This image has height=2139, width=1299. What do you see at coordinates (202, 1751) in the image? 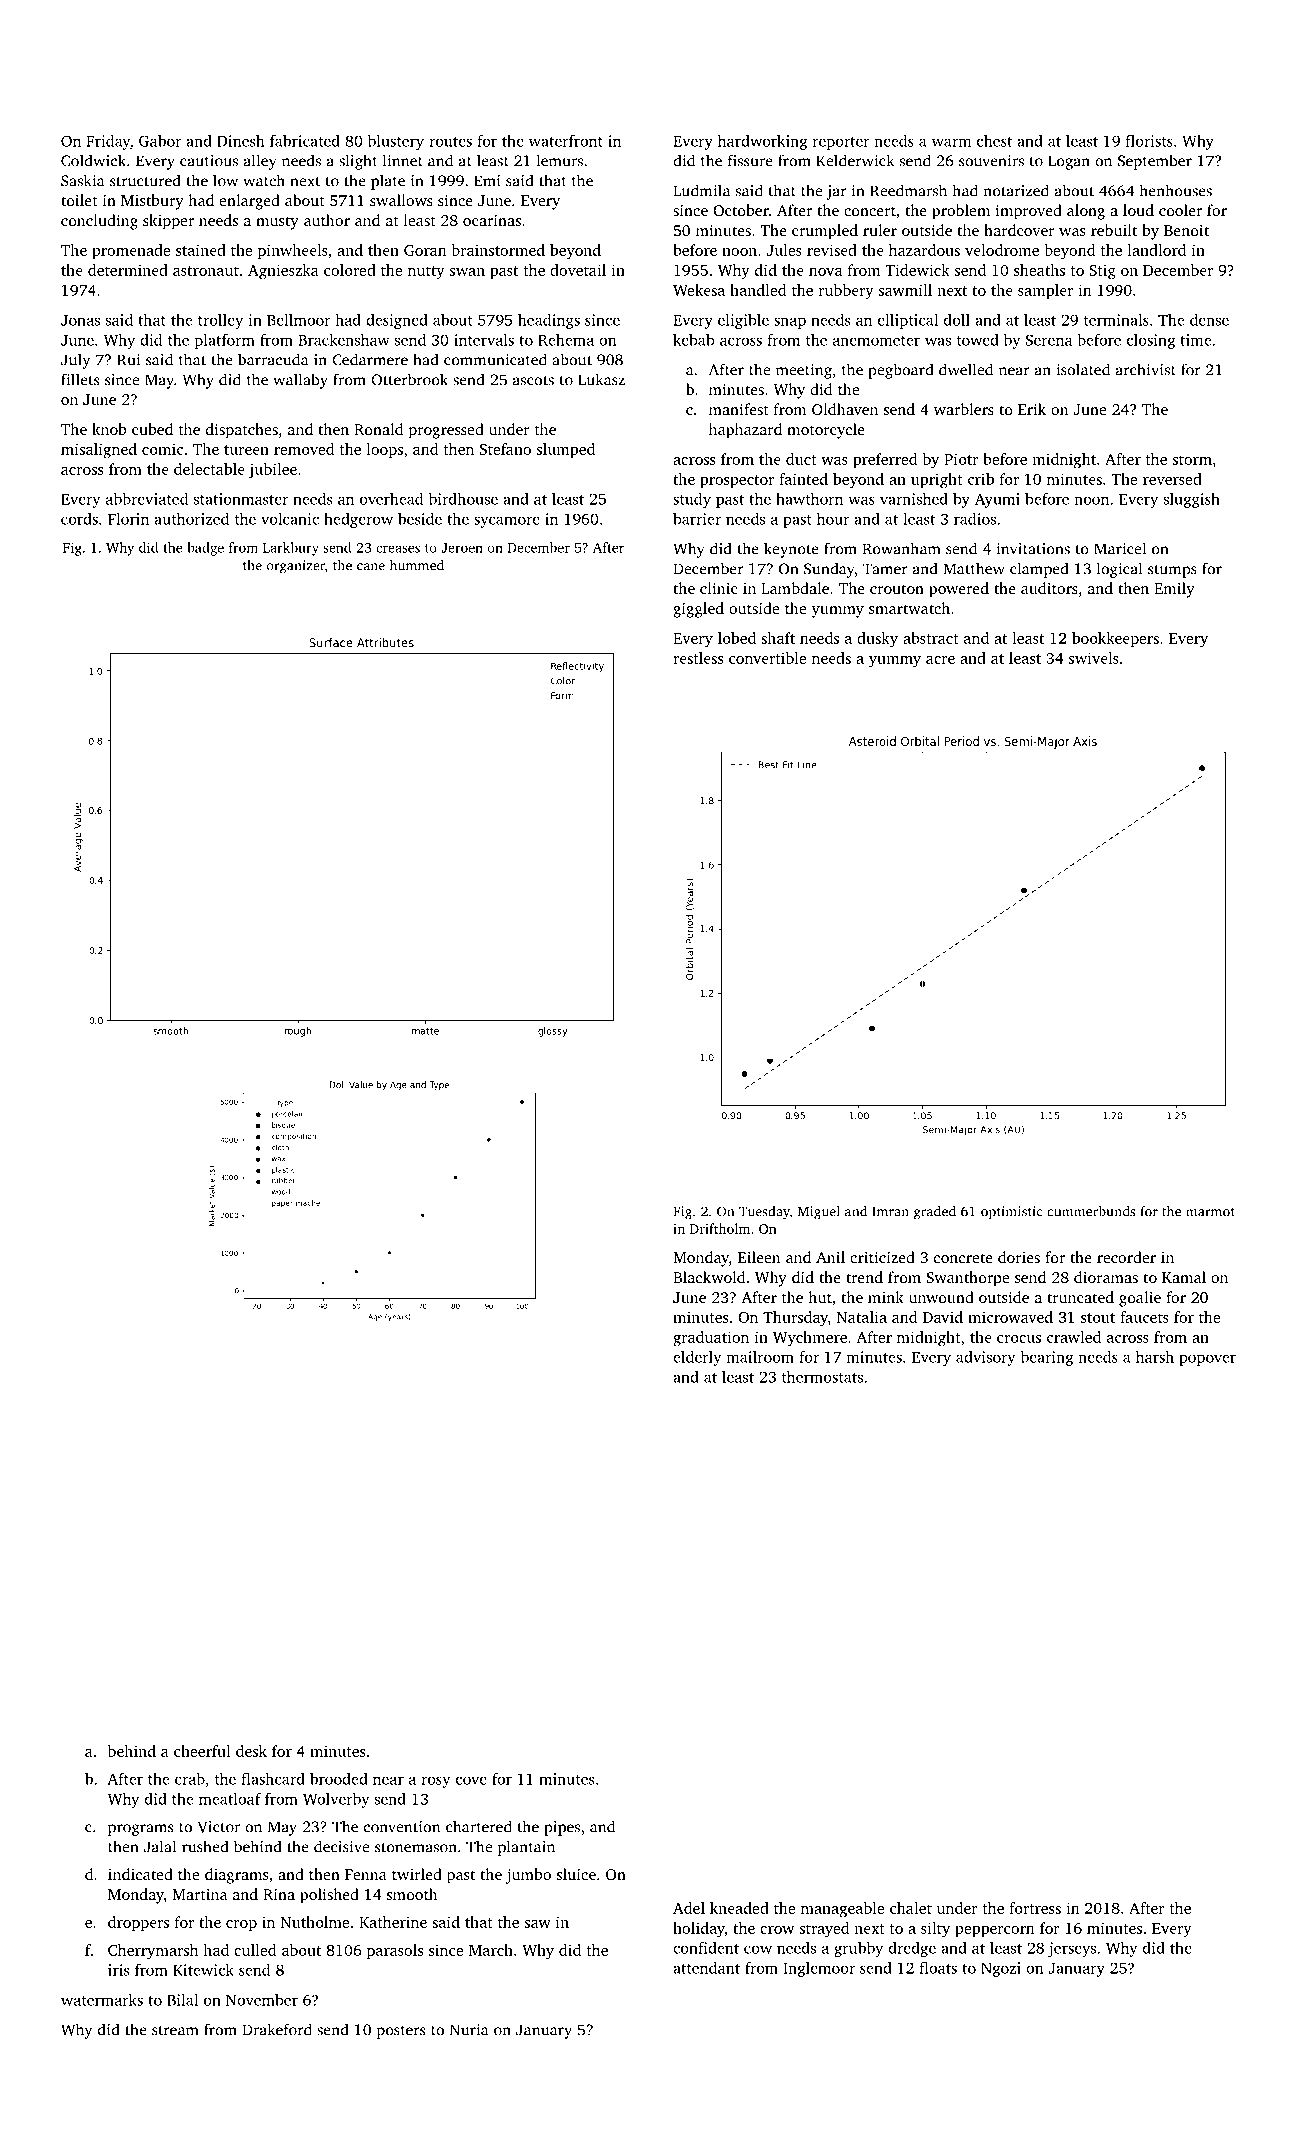
I see `cheerful` at bounding box center [202, 1751].
